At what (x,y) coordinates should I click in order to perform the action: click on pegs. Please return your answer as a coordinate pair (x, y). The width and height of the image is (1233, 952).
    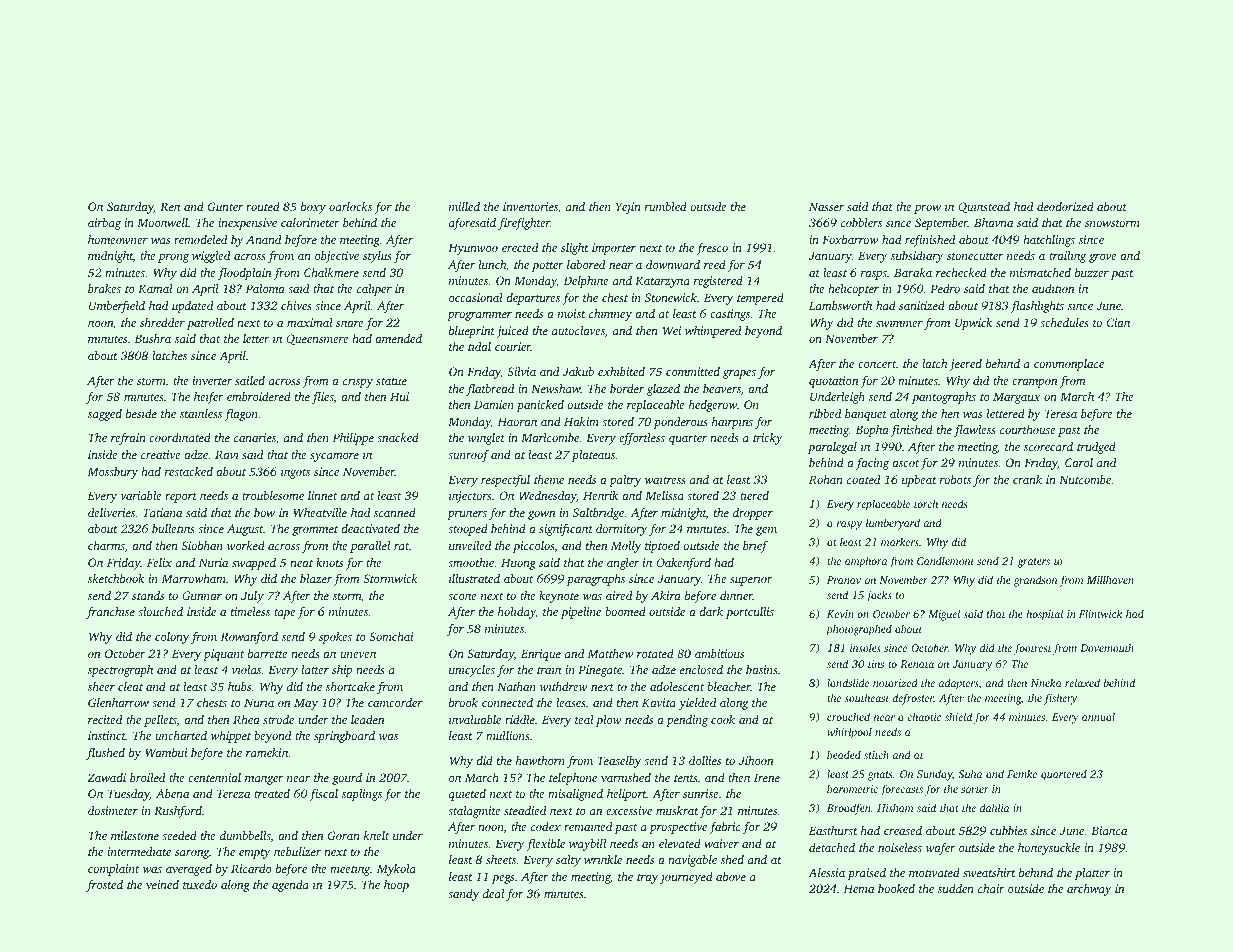
    Looking at the image, I should click on (503, 879).
